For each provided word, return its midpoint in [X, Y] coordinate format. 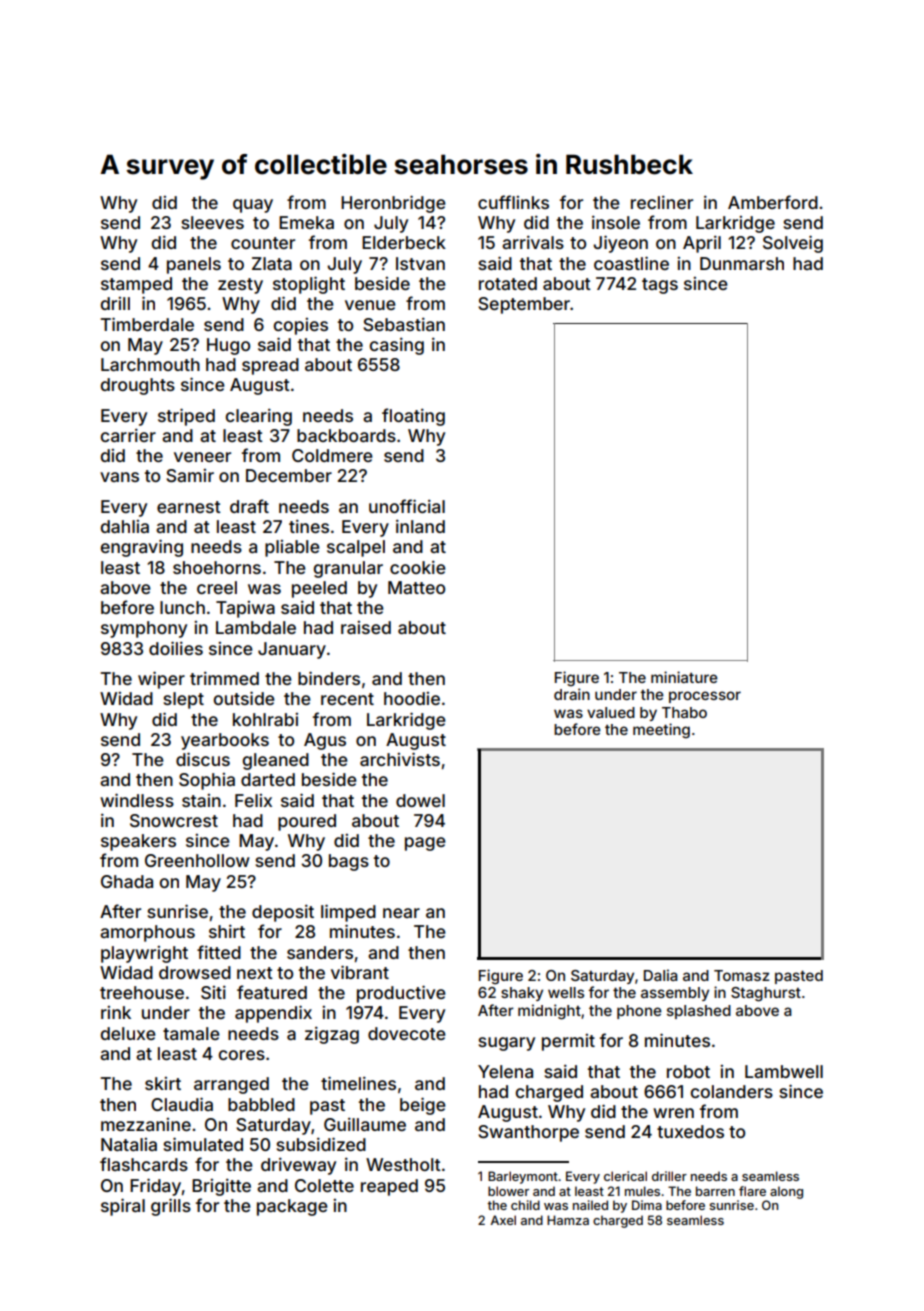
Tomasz [742, 975]
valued [611, 712]
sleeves [212, 222]
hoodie [412, 698]
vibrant [360, 972]
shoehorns [217, 567]
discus [203, 759]
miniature [684, 677]
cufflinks [513, 202]
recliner [662, 202]
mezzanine [146, 1124]
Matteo [416, 587]
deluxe [128, 1033]
